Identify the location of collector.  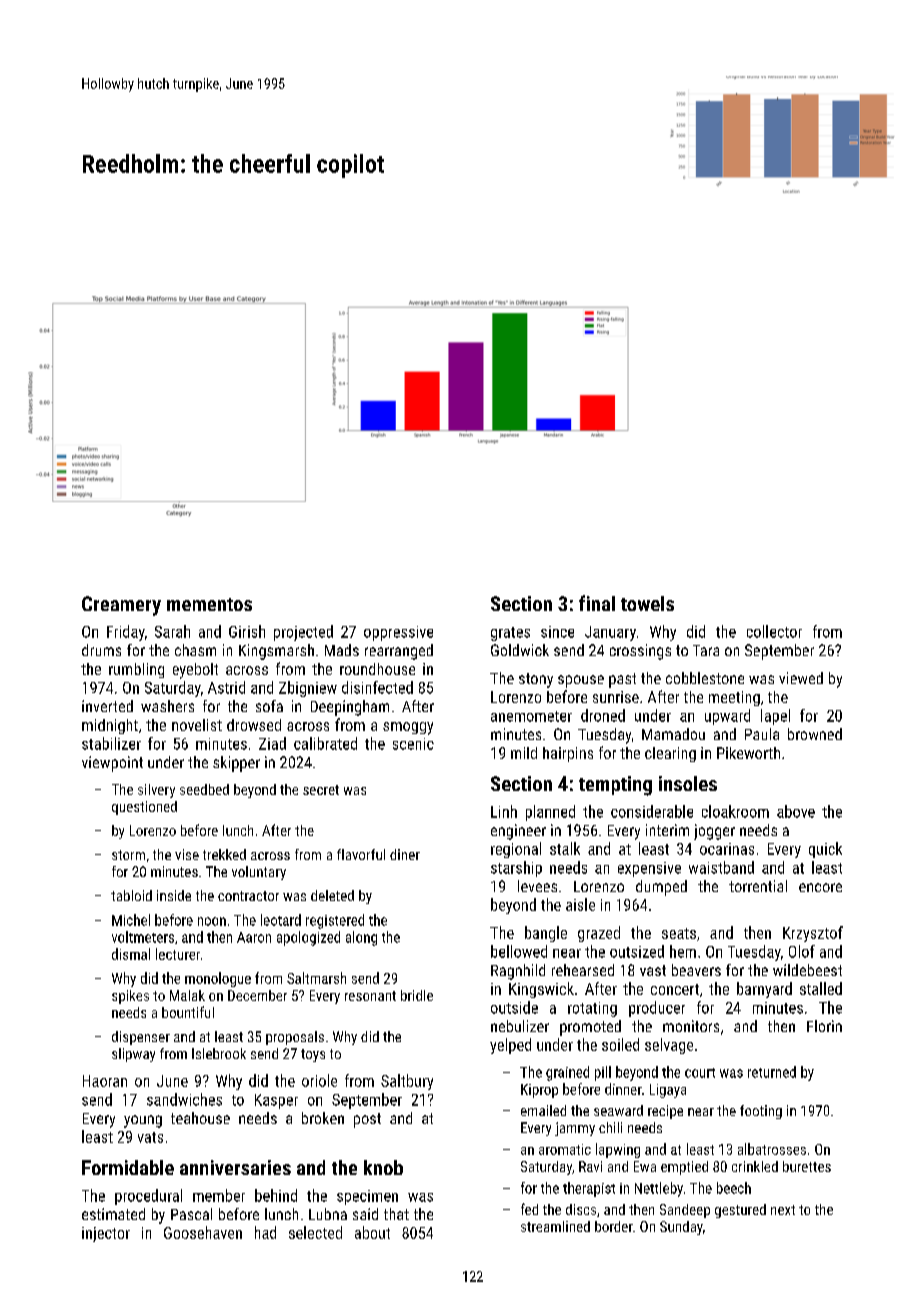
(774, 631).
